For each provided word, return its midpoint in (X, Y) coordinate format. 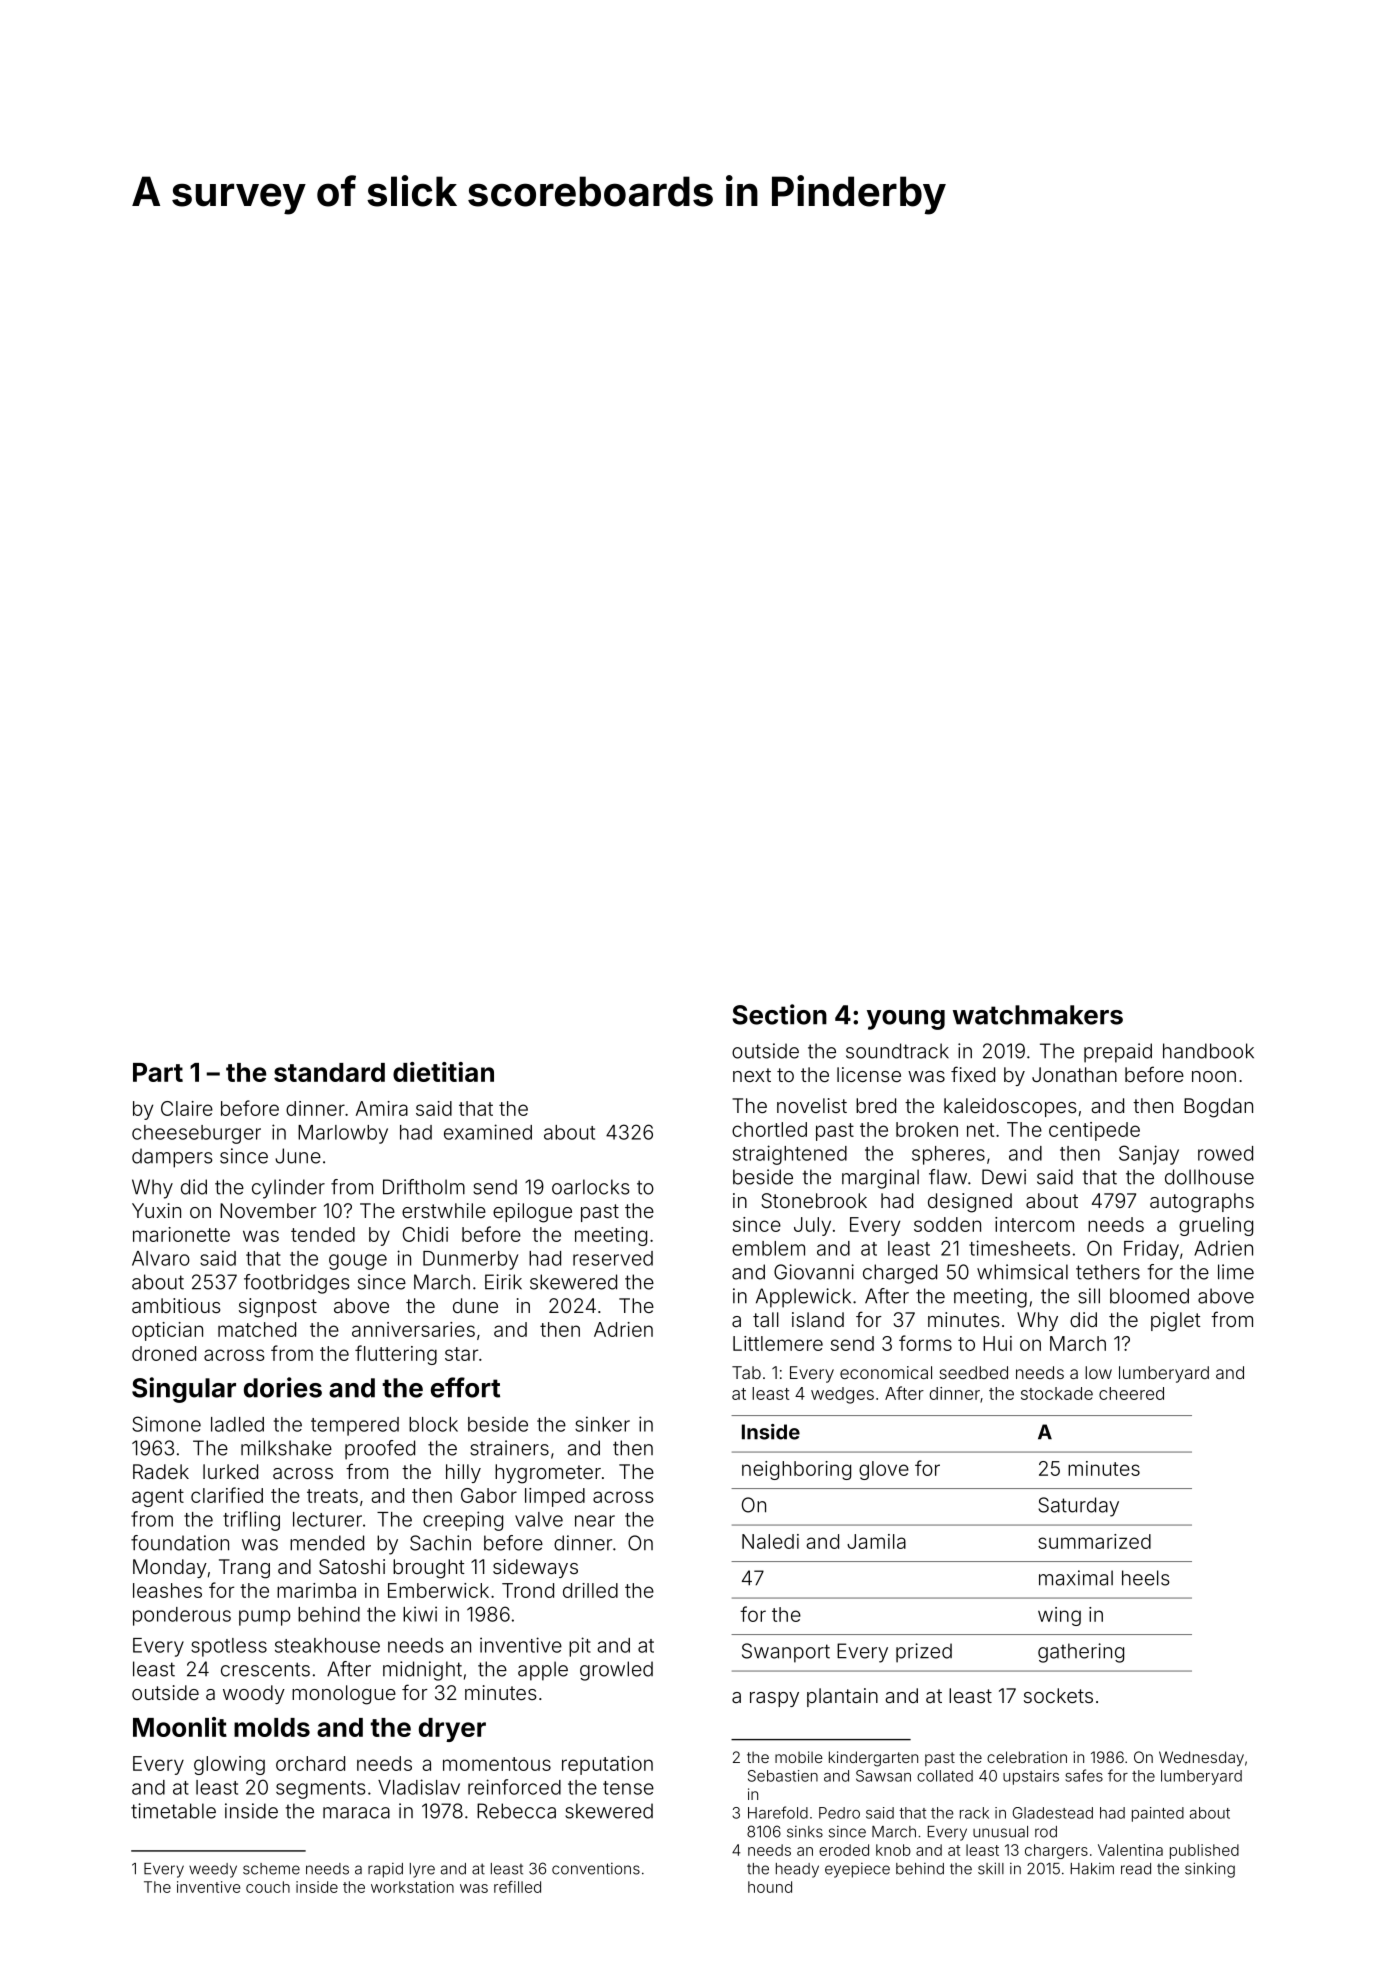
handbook (1208, 1051)
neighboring (796, 1470)
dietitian (443, 1072)
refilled (517, 1887)
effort (465, 1387)
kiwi (420, 1614)
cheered (1131, 1393)
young (906, 1020)
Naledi (770, 1541)
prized (924, 1653)
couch (268, 1887)
